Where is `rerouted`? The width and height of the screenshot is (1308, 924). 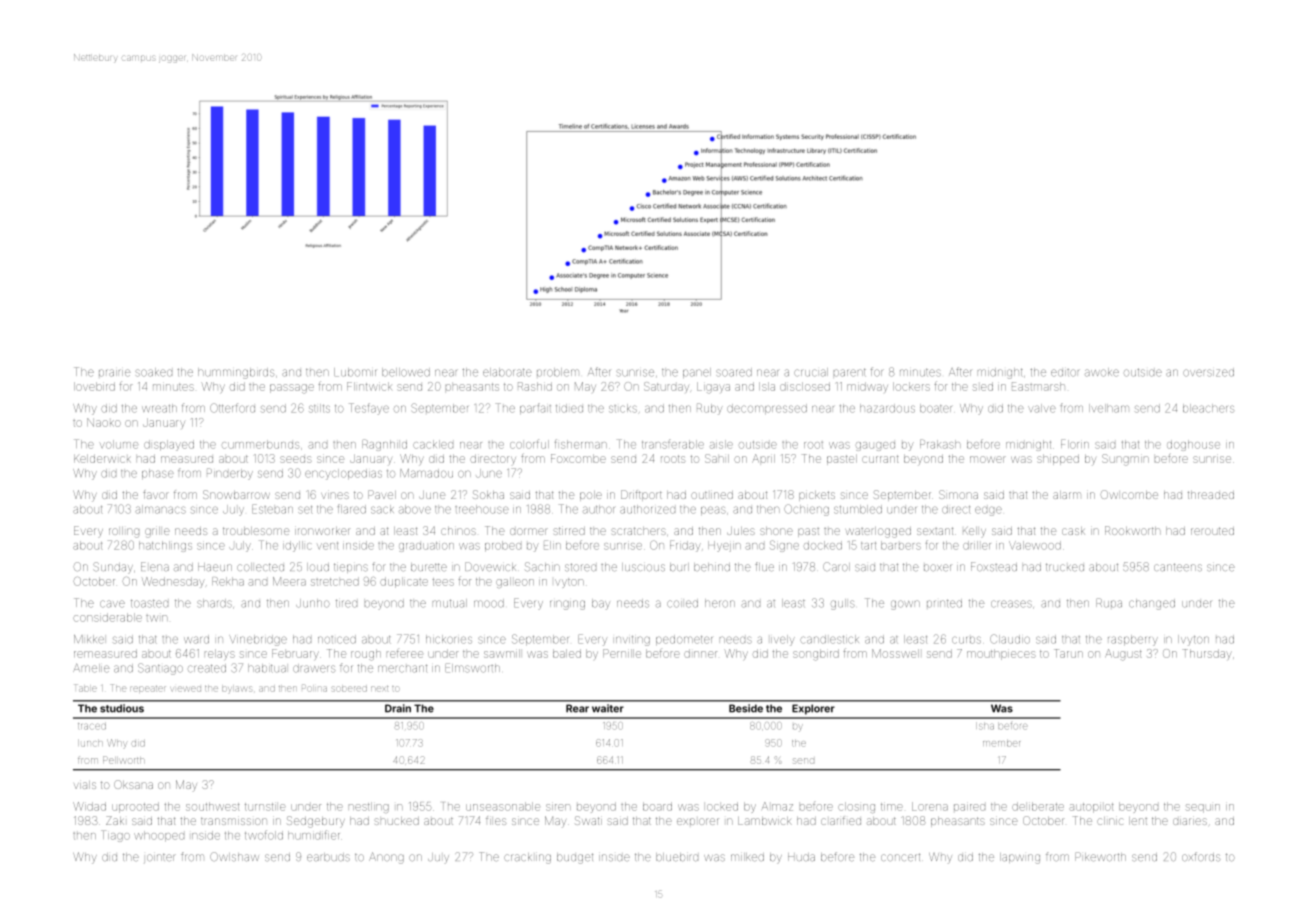
rerouted is located at coordinates (1212, 531).
